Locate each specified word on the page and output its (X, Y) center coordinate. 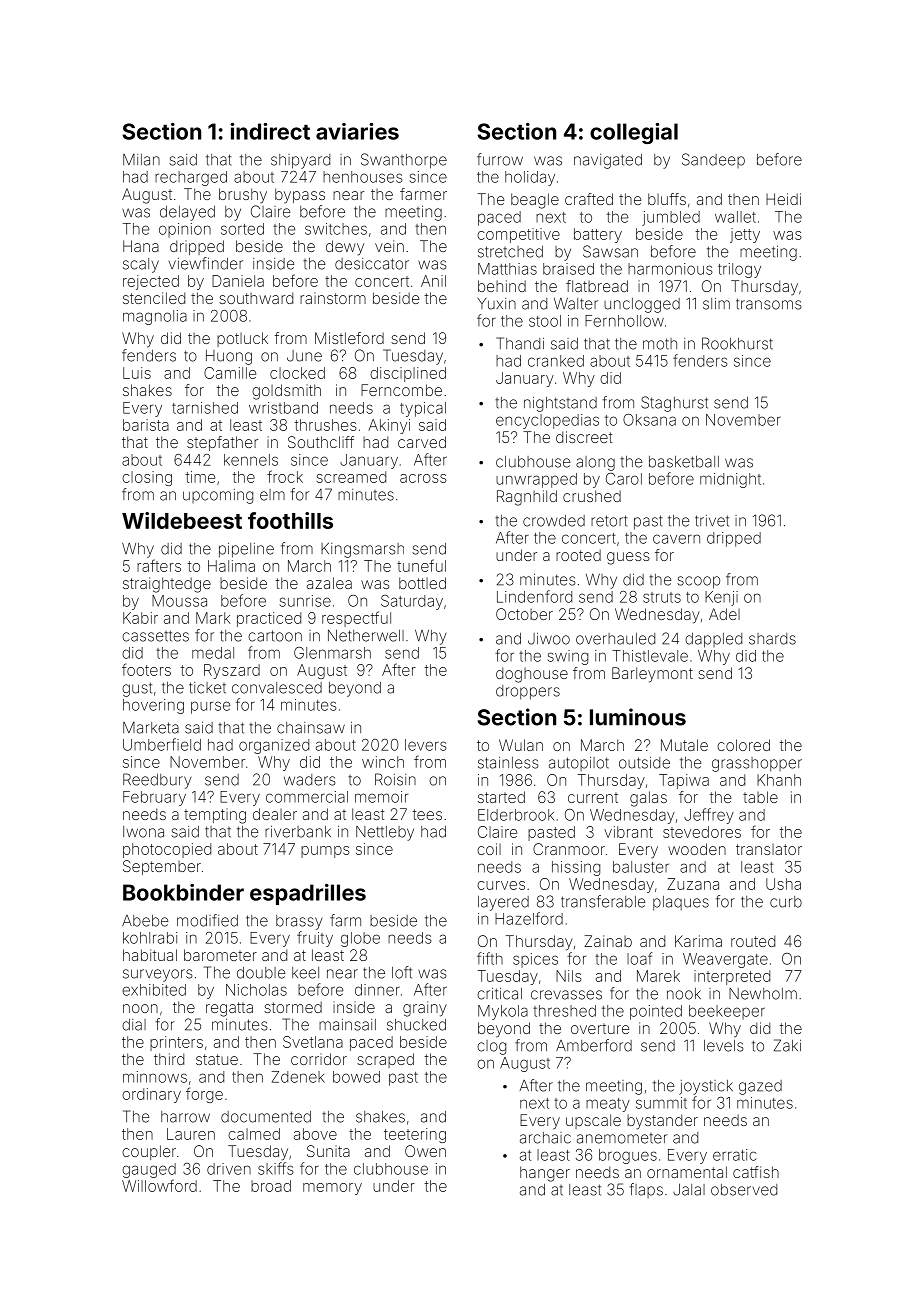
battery (598, 235)
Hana (141, 246)
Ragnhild (527, 498)
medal (213, 653)
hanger (545, 1174)
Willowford (159, 1185)
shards (772, 639)
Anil (433, 281)
